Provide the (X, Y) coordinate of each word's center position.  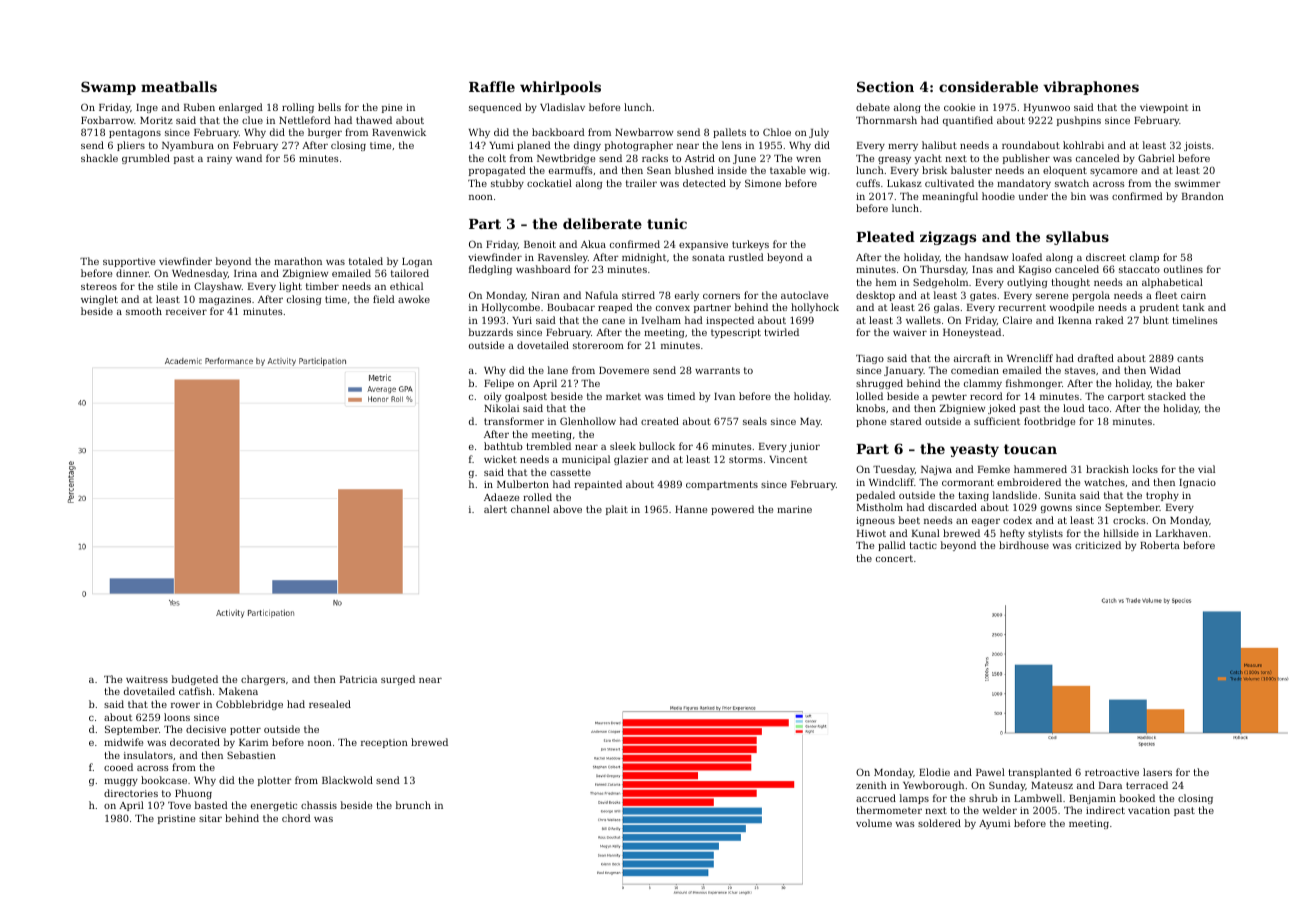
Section (885, 86)
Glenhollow (588, 421)
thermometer (889, 810)
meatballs (179, 86)
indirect (1105, 810)
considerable (988, 86)
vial (1206, 469)
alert (495, 509)
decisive (206, 729)
